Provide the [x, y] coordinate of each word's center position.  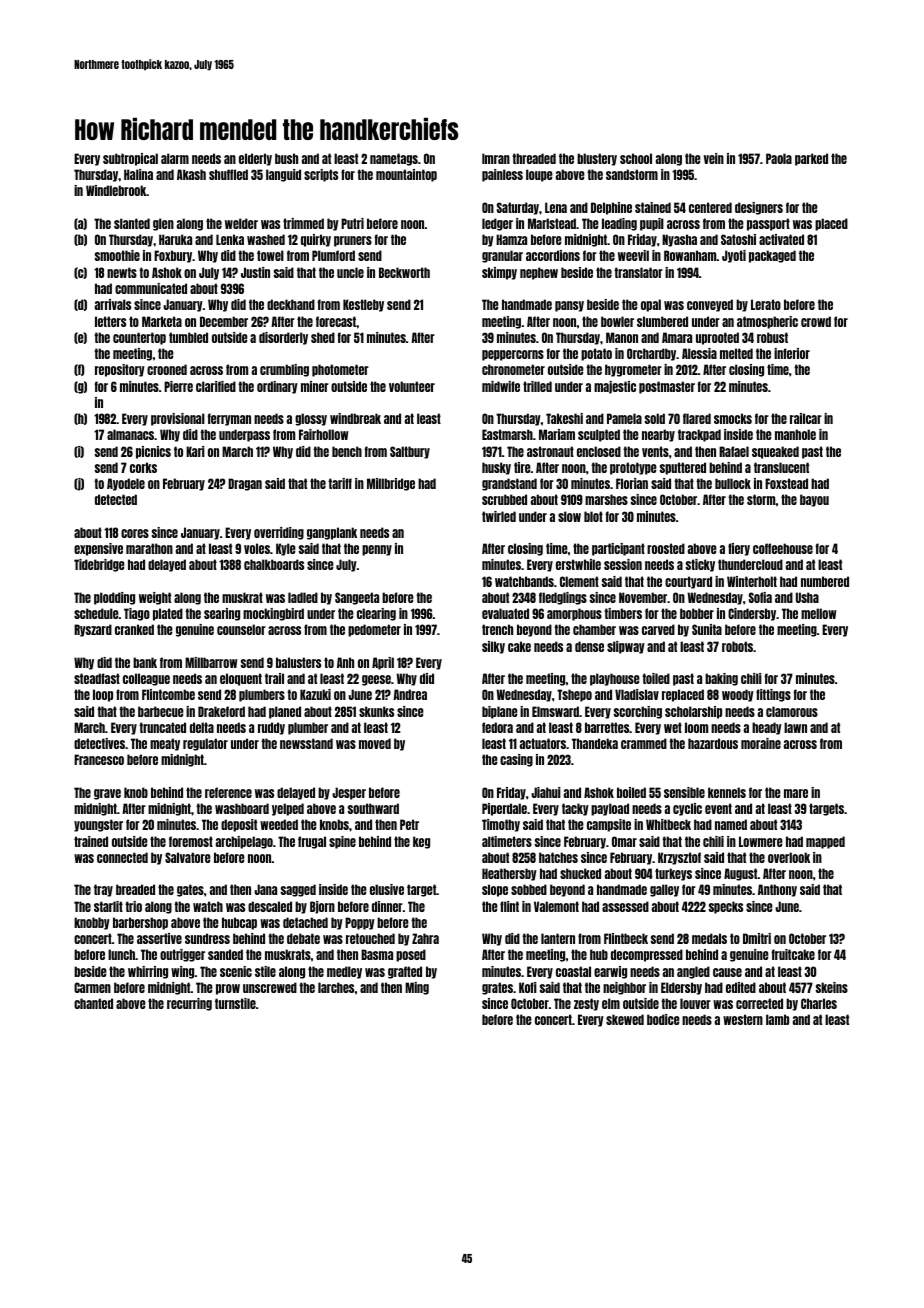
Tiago [137, 614]
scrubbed [504, 499]
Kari [195, 451]
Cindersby [752, 614]
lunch [121, 954]
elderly [255, 159]
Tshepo [574, 695]
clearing [376, 614]
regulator [205, 744]
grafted [405, 972]
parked [811, 159]
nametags [394, 159]
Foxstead [786, 483]
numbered [825, 581]
